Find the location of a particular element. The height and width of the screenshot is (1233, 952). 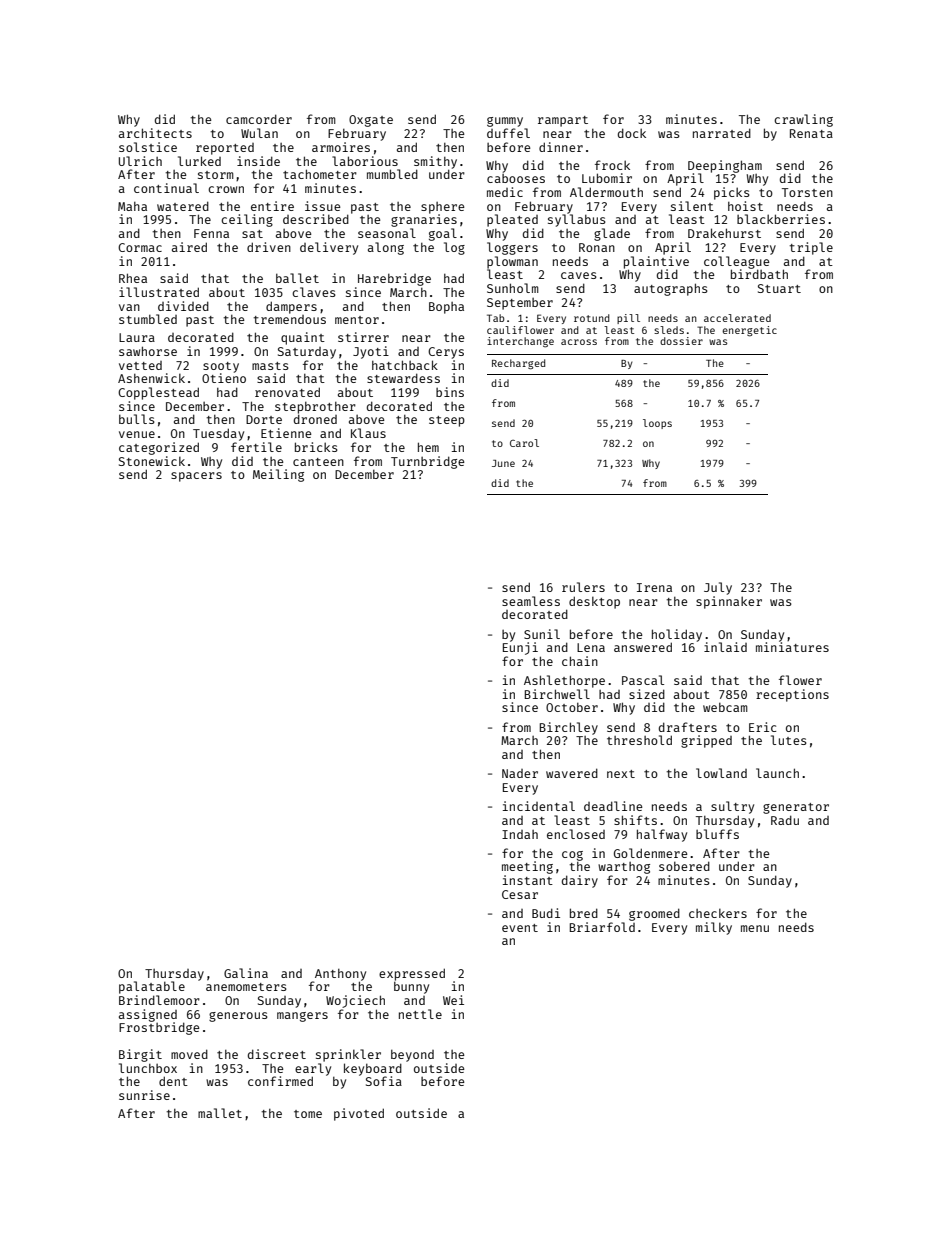

Wojciech is located at coordinates (355, 1001).
